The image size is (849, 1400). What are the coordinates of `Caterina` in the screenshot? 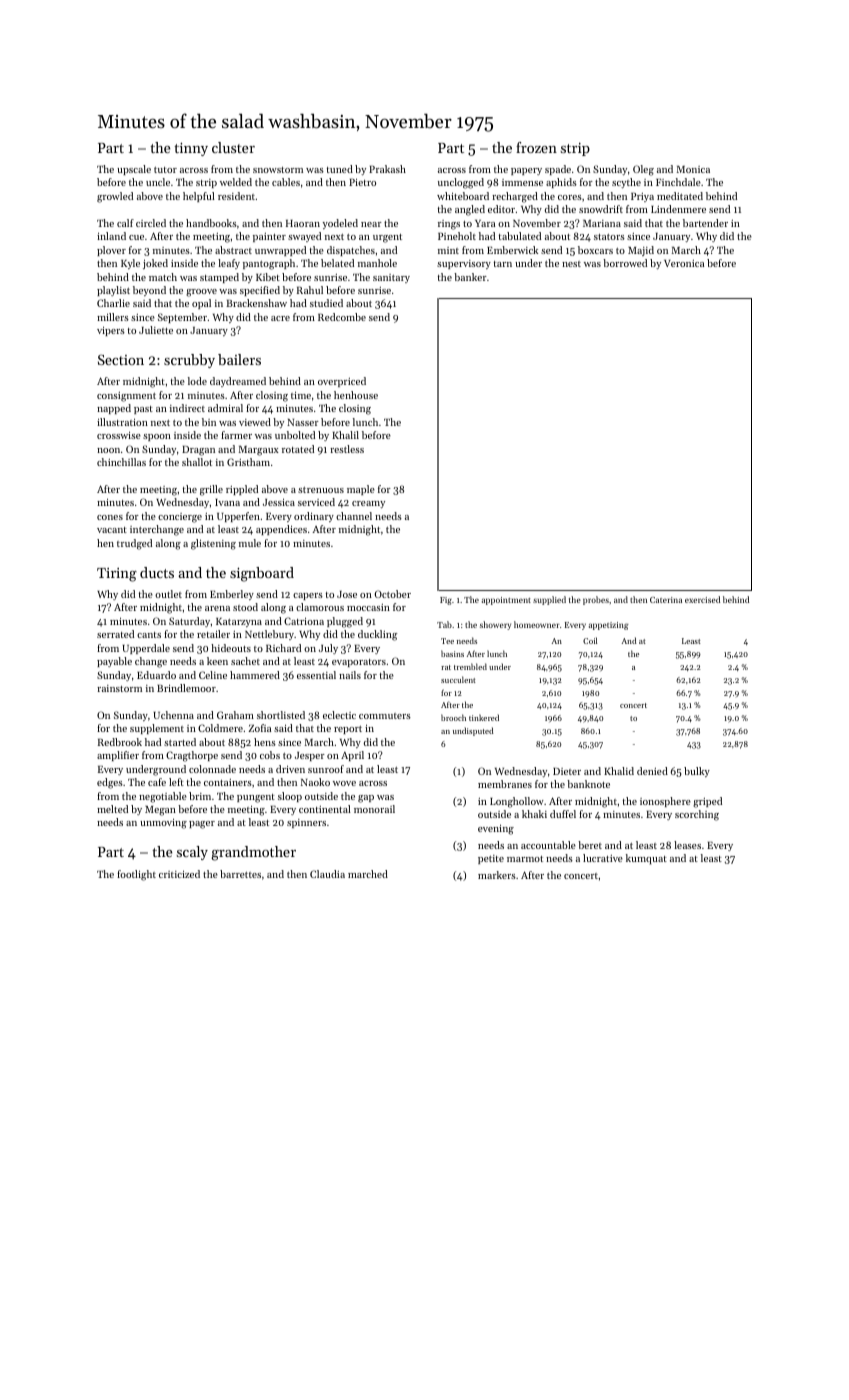 It's located at (666, 600).
